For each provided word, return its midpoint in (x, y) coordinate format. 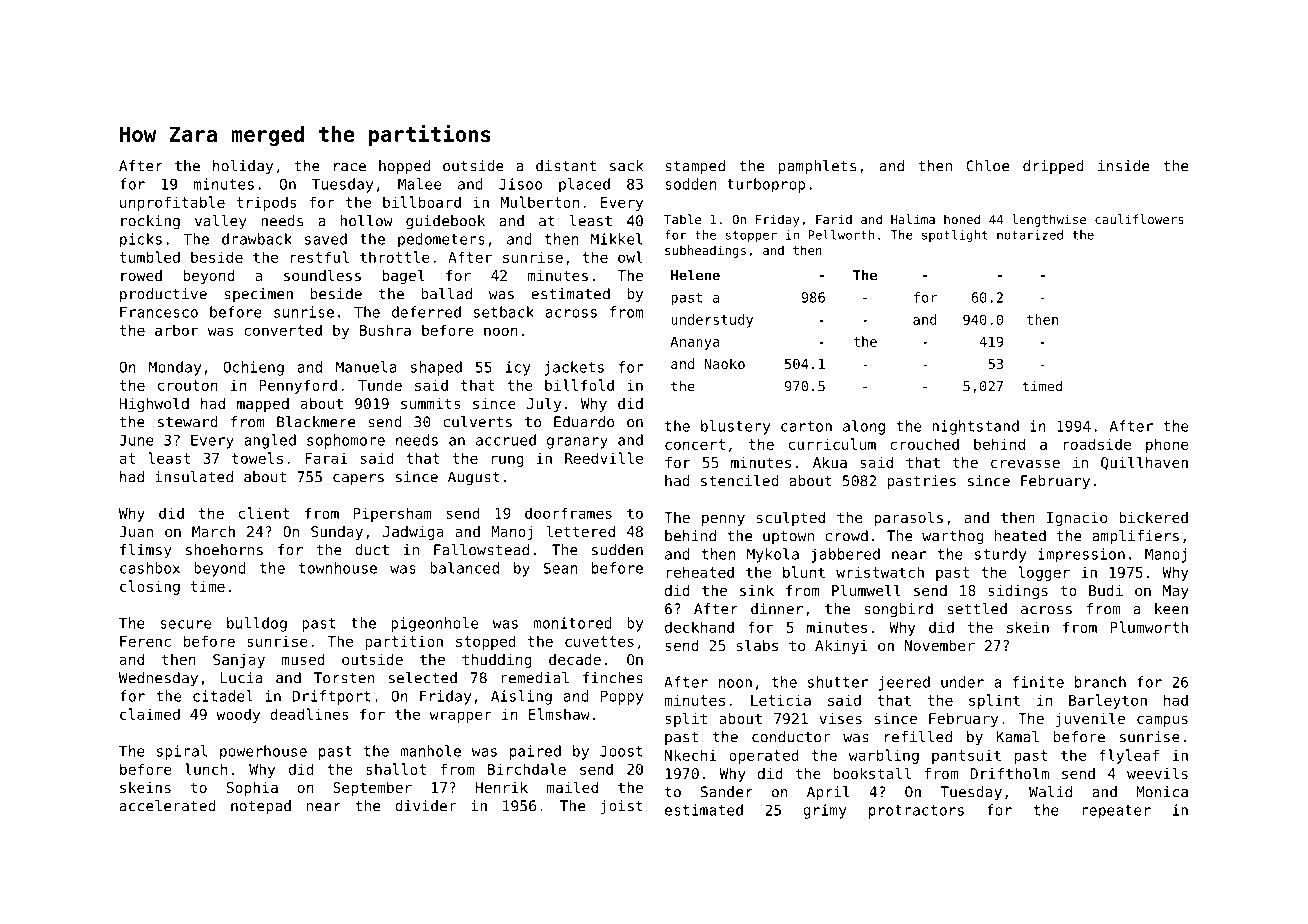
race (350, 167)
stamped (695, 167)
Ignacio (1077, 519)
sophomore (346, 441)
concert (695, 444)
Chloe (988, 166)
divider (425, 806)
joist (622, 807)
